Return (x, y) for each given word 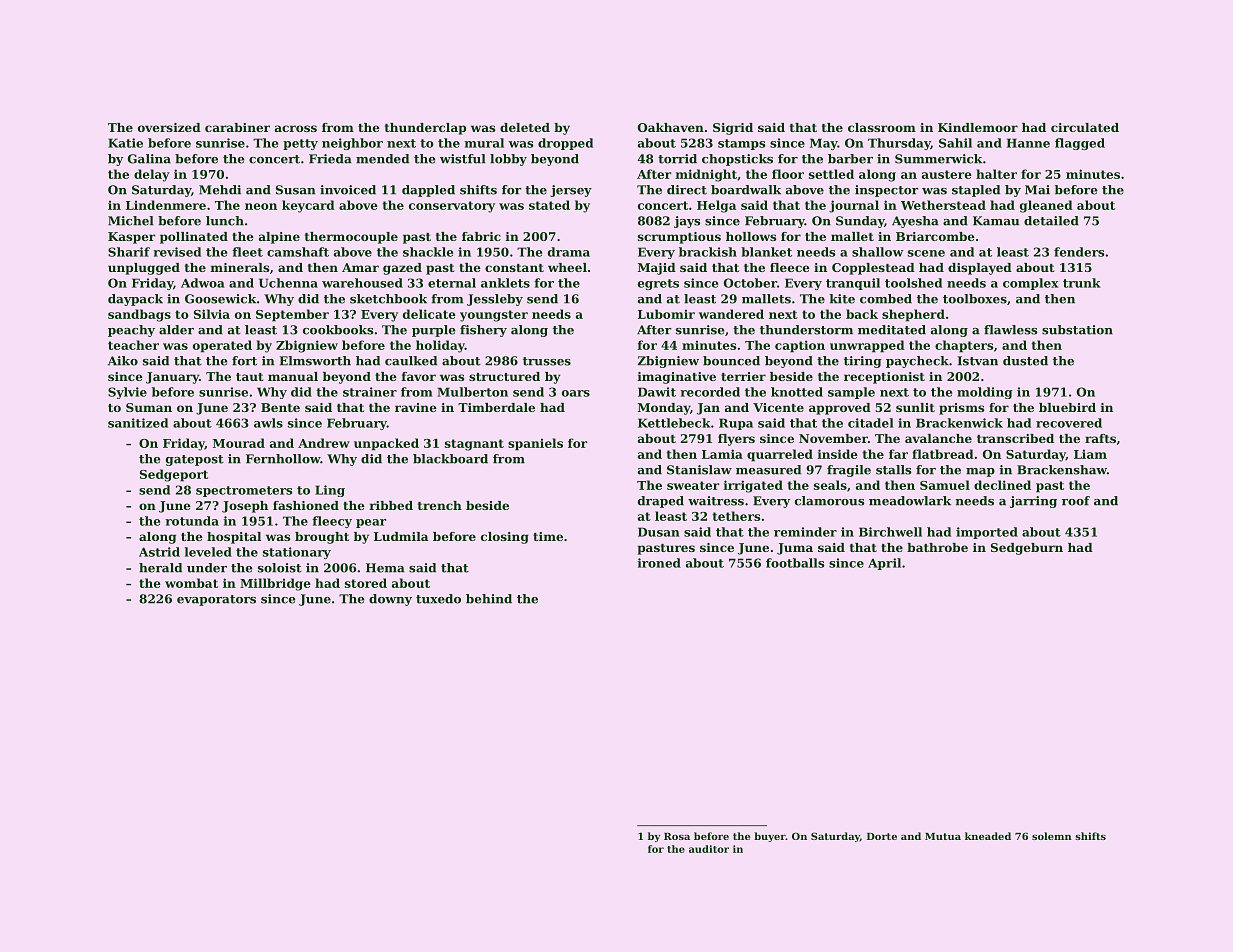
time (548, 536)
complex (1031, 284)
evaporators (216, 600)
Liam (1090, 454)
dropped (565, 144)
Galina (149, 159)
